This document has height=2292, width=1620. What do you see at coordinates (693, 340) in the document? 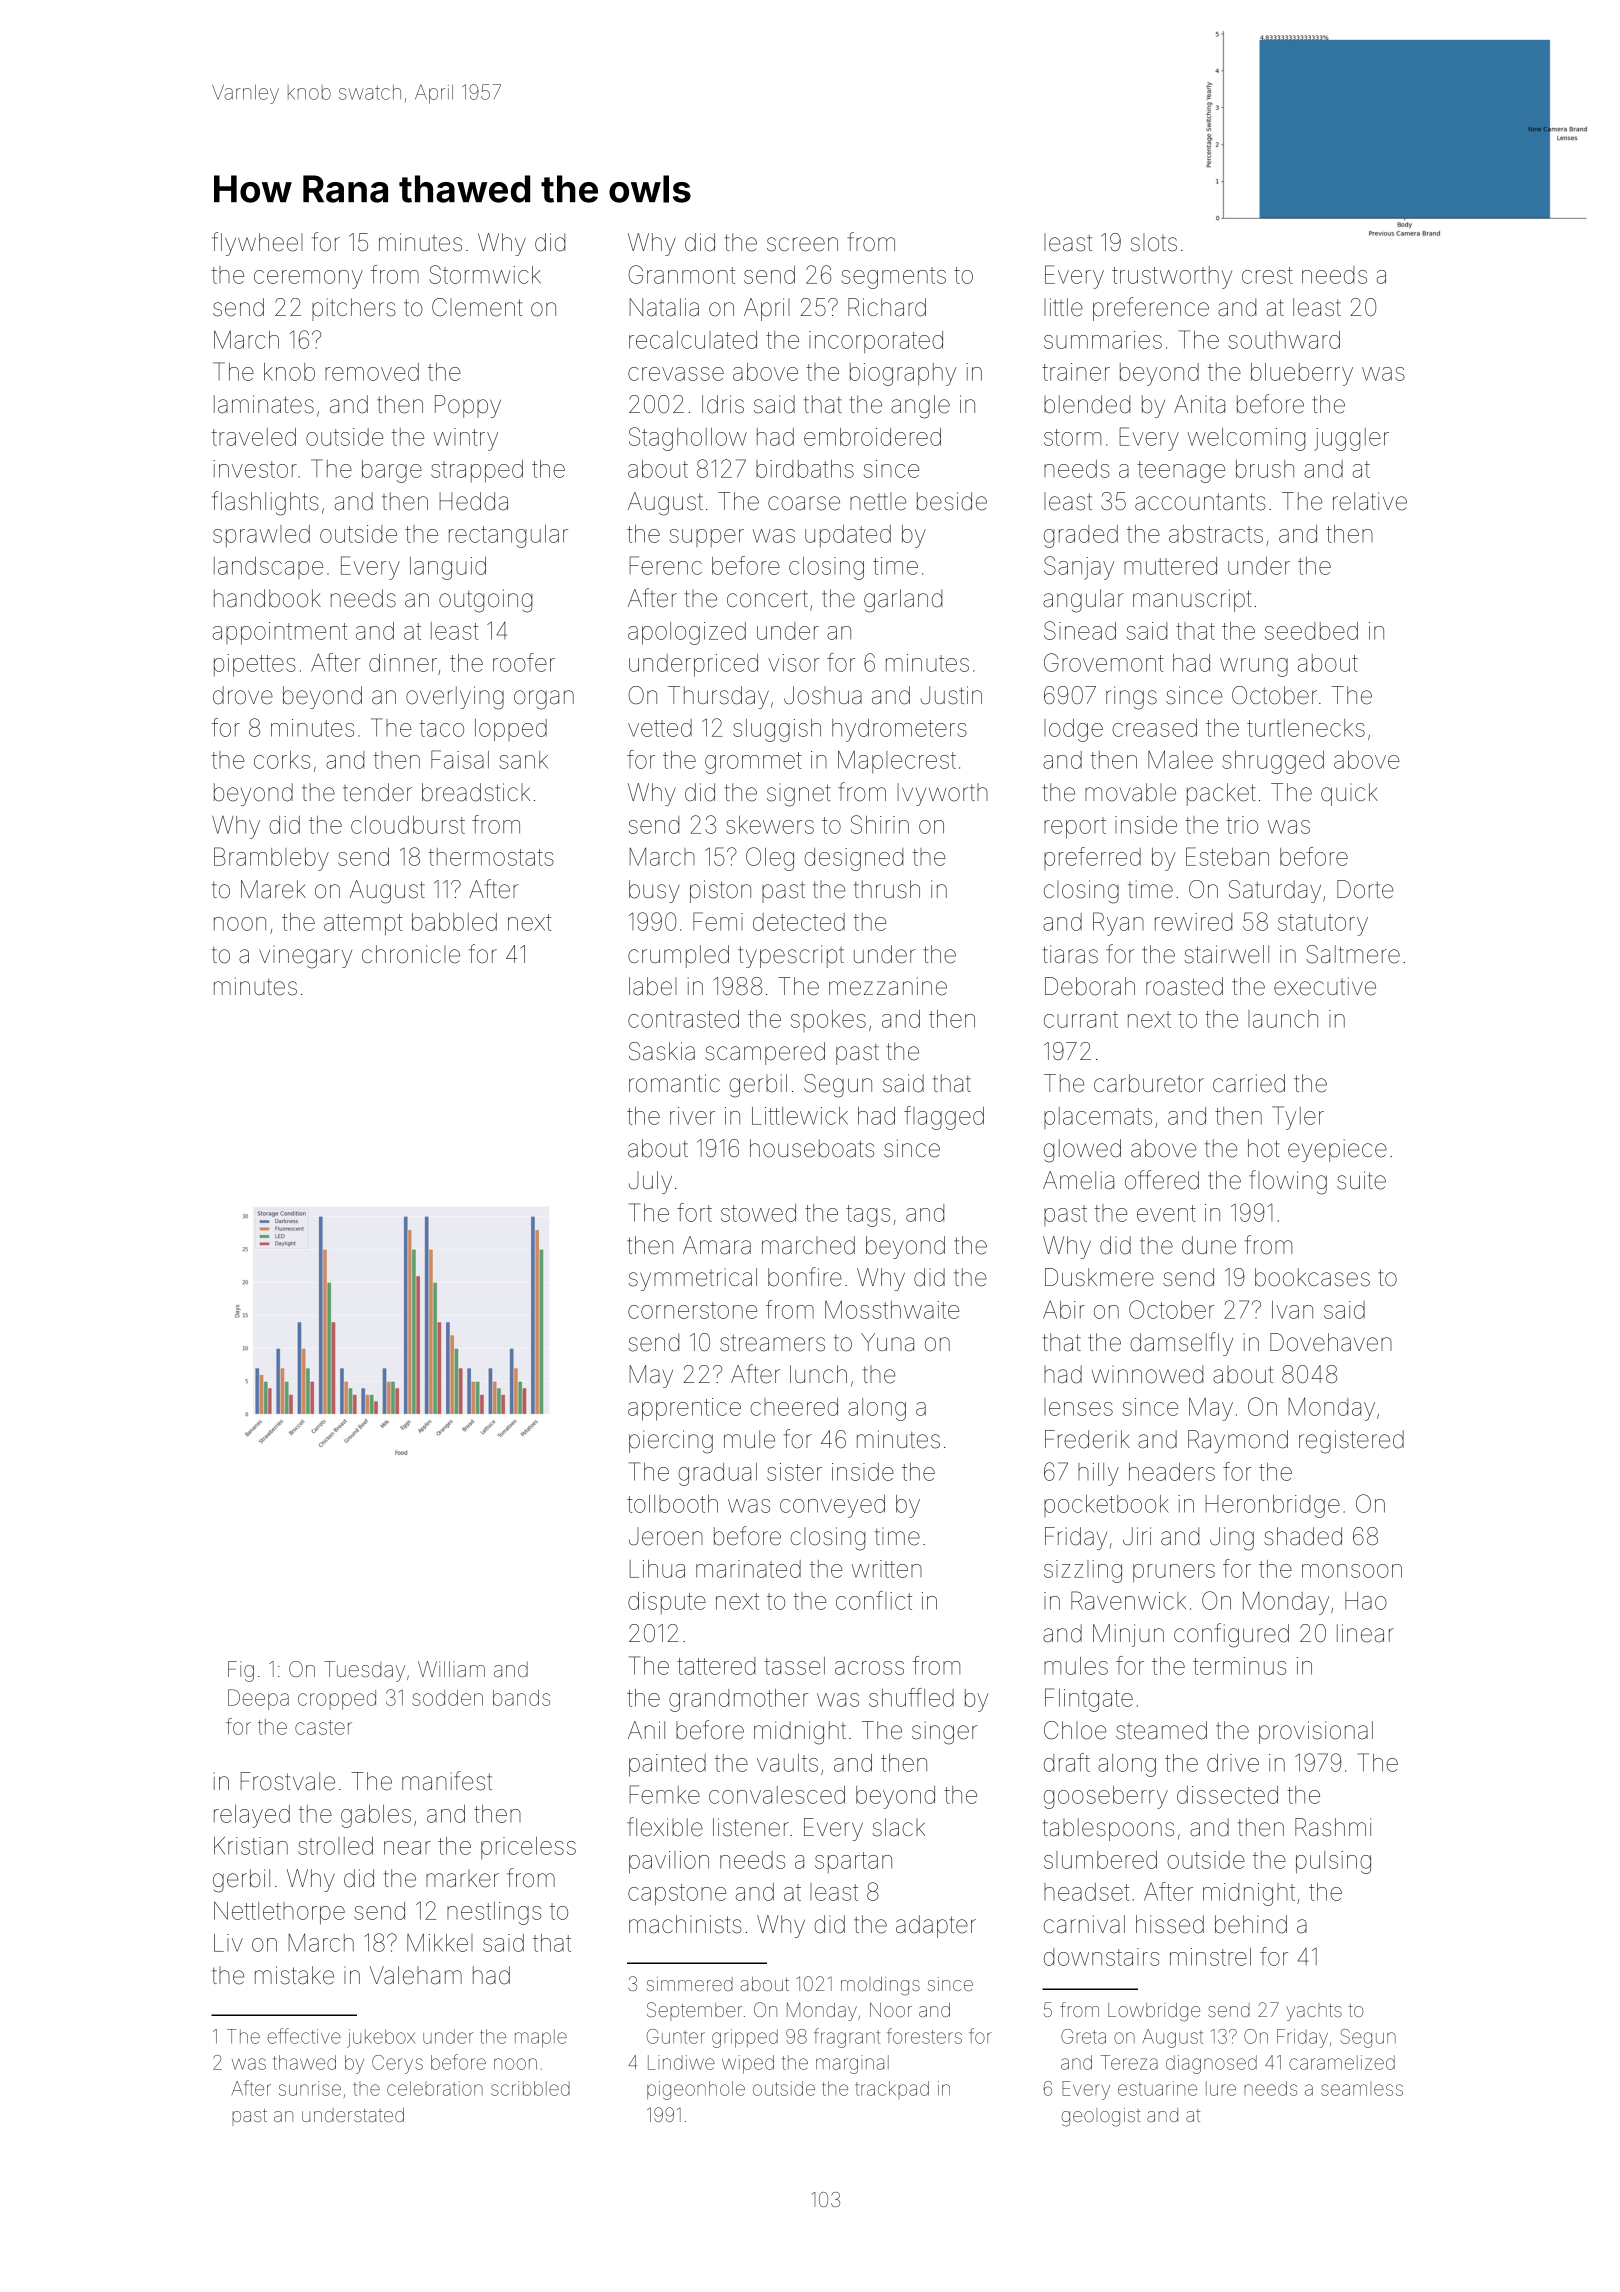
I see `recalculated` at bounding box center [693, 340].
